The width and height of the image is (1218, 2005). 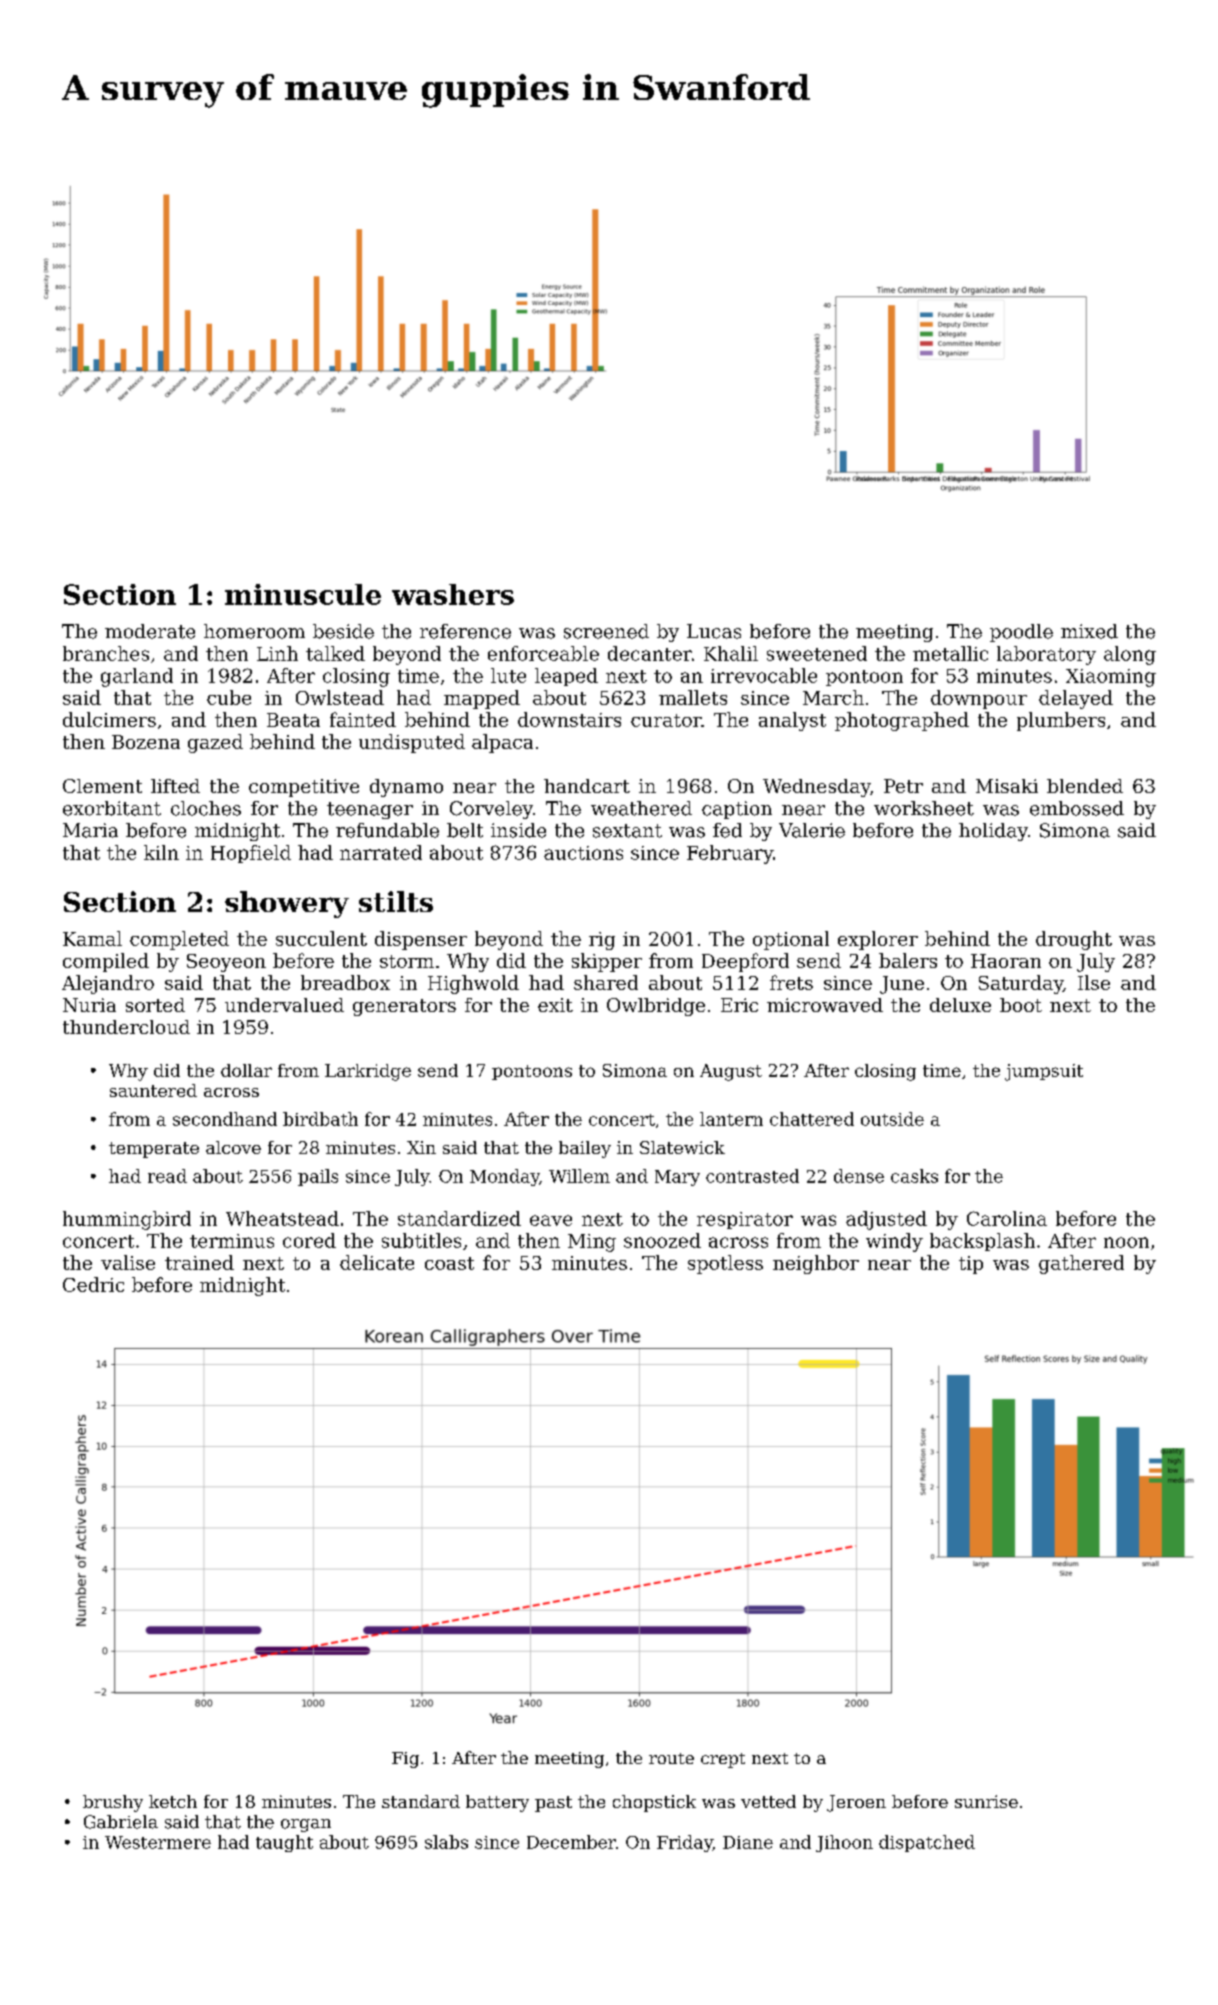 I want to click on poodle, so click(x=1021, y=633).
